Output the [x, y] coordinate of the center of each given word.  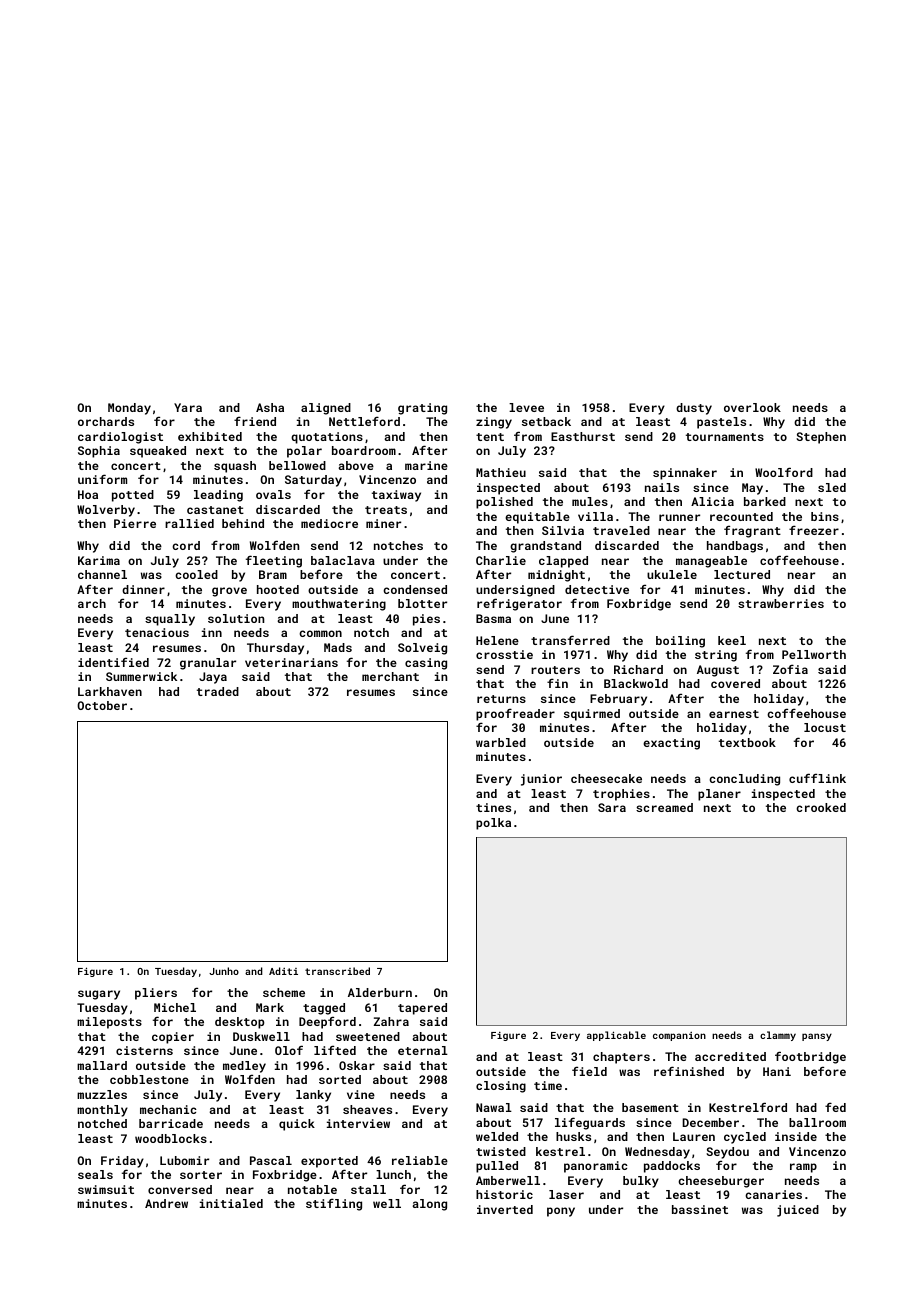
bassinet [700, 1209]
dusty [694, 409]
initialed [231, 1203]
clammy [778, 1036]
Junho [224, 971]
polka [493, 824]
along [429, 1205]
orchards [106, 421]
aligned [326, 409]
